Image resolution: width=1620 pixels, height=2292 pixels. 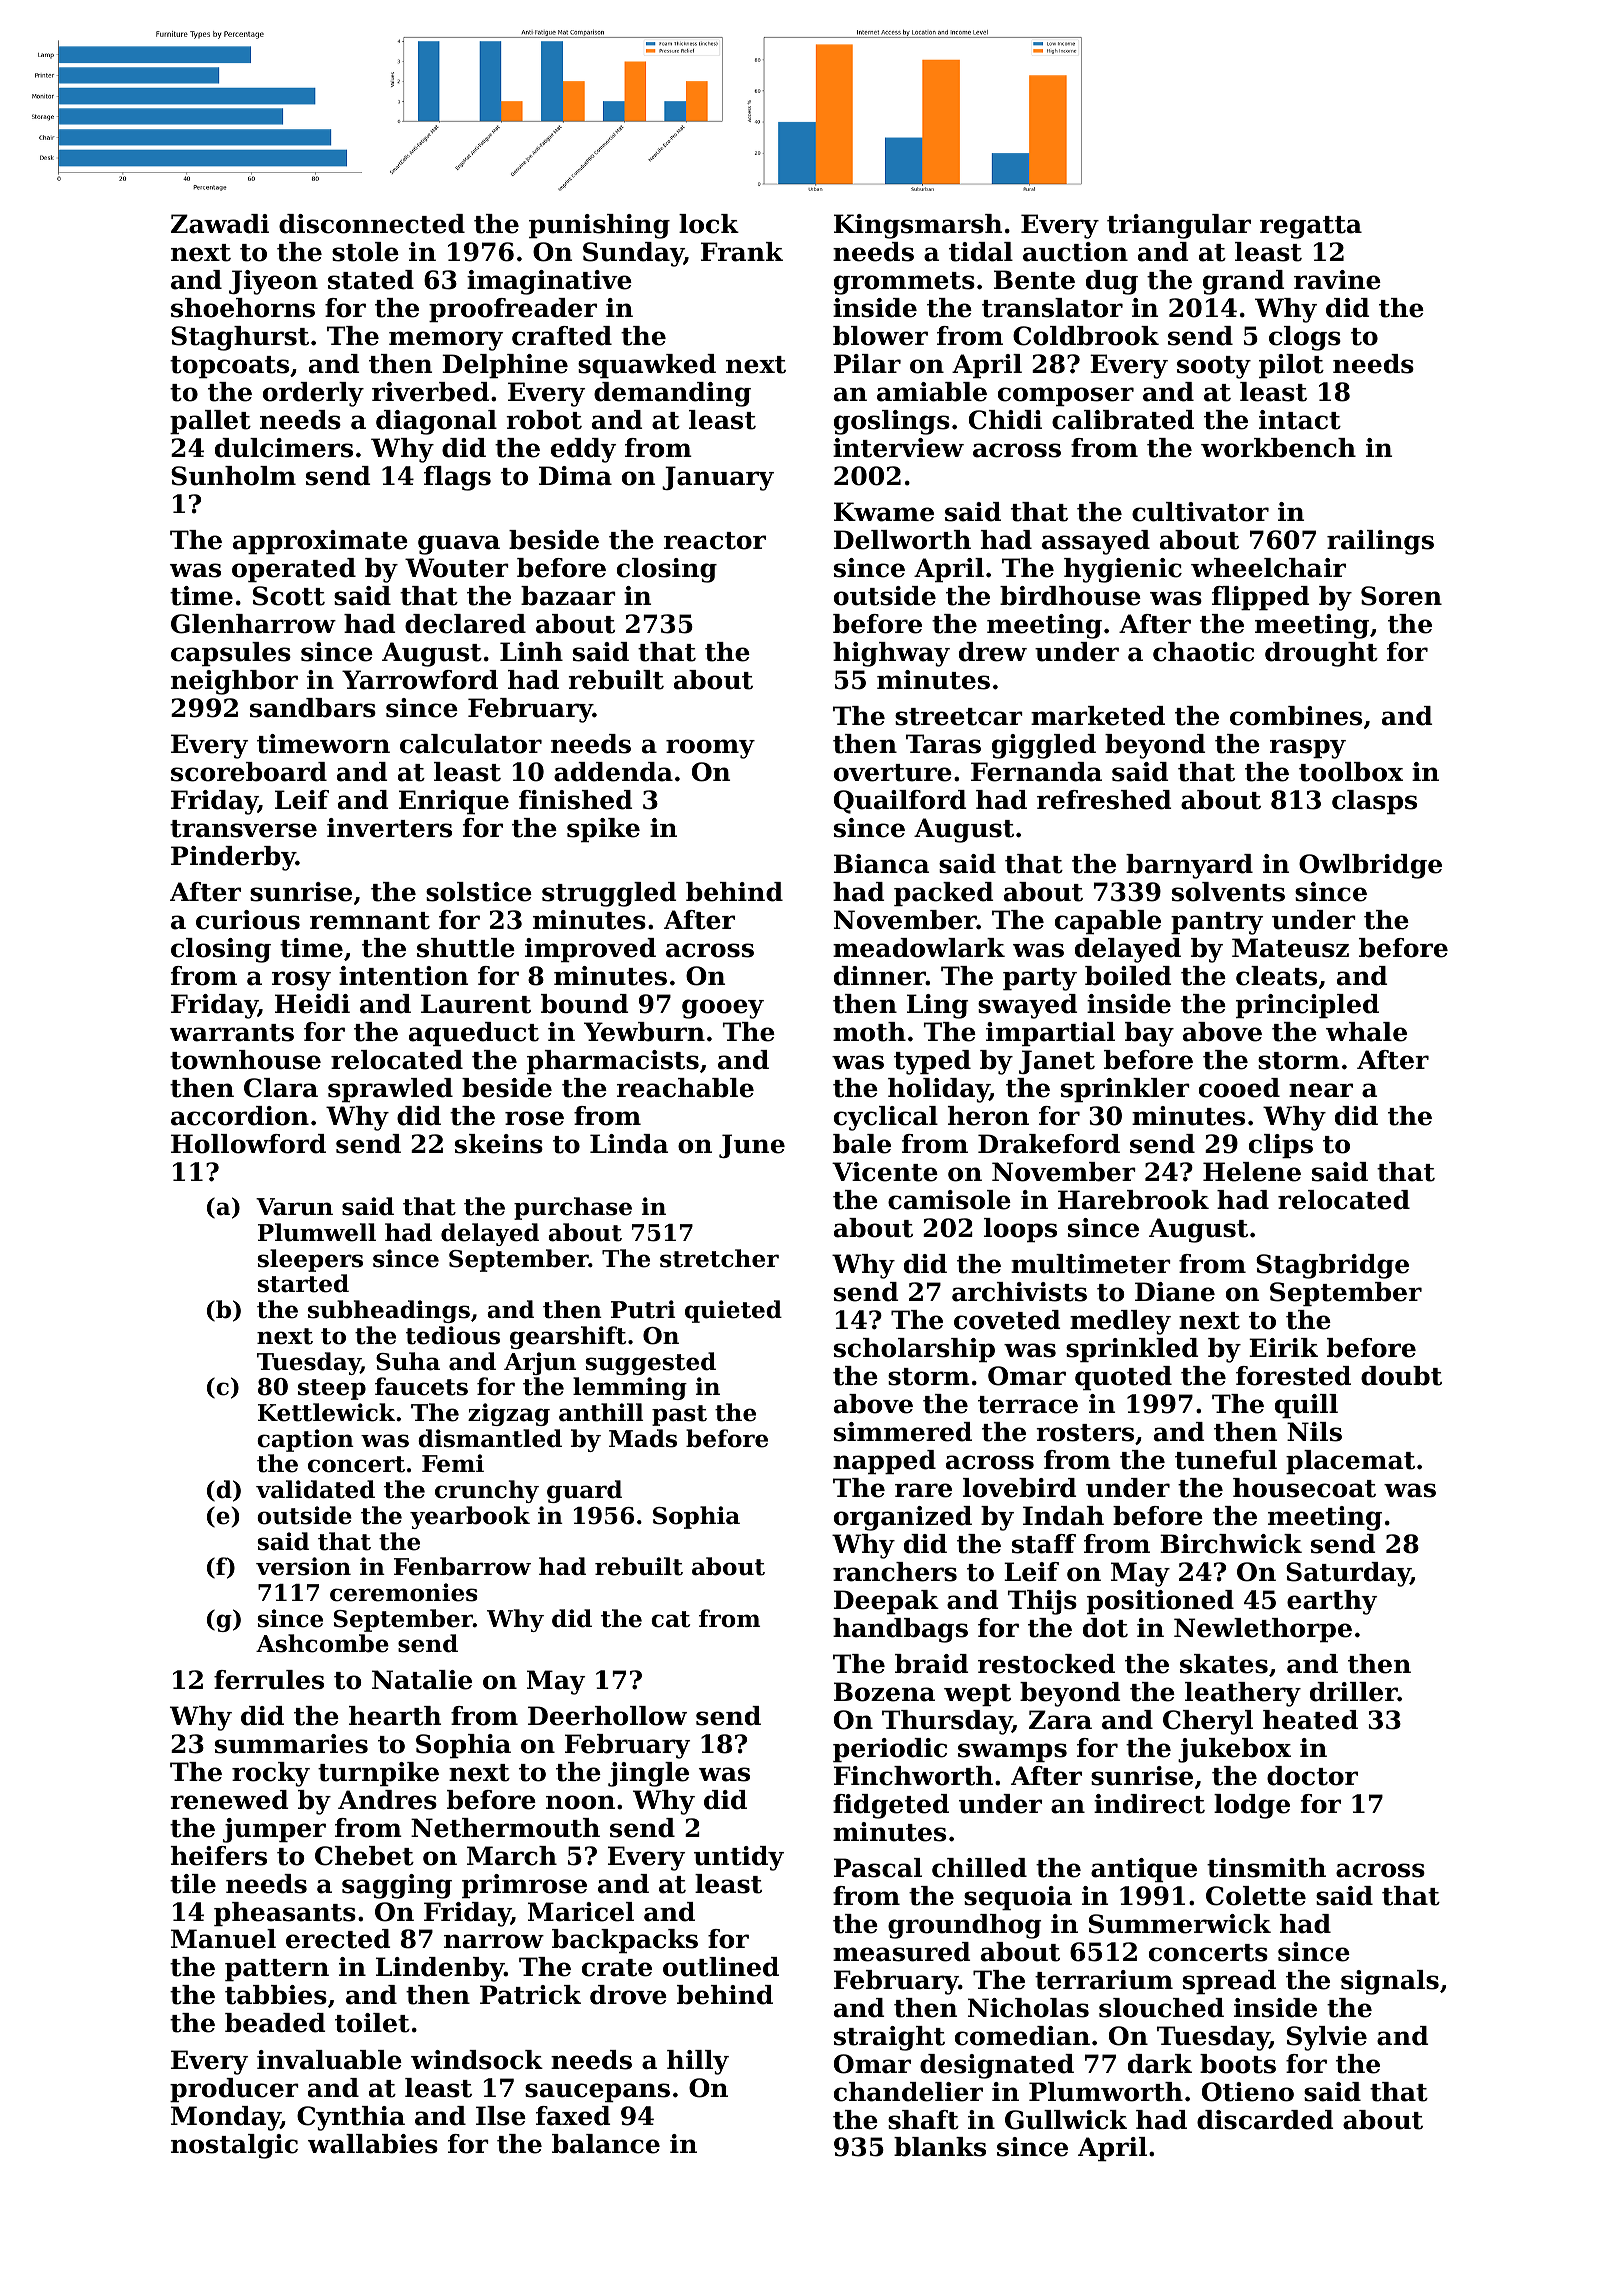 What do you see at coordinates (249, 772) in the image?
I see `scoreboard` at bounding box center [249, 772].
